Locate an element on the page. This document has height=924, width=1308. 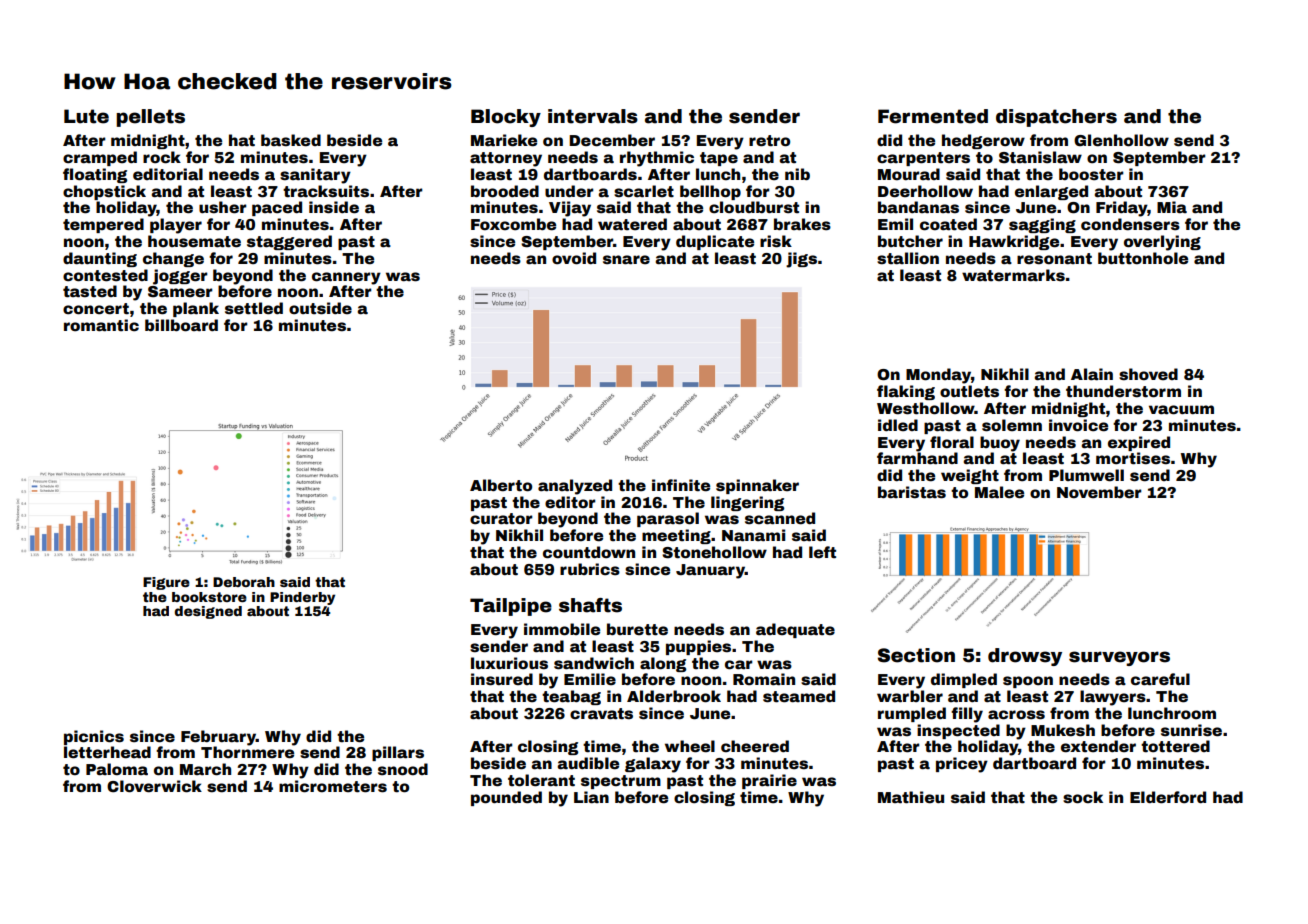
Plumwell is located at coordinates (1086, 475).
